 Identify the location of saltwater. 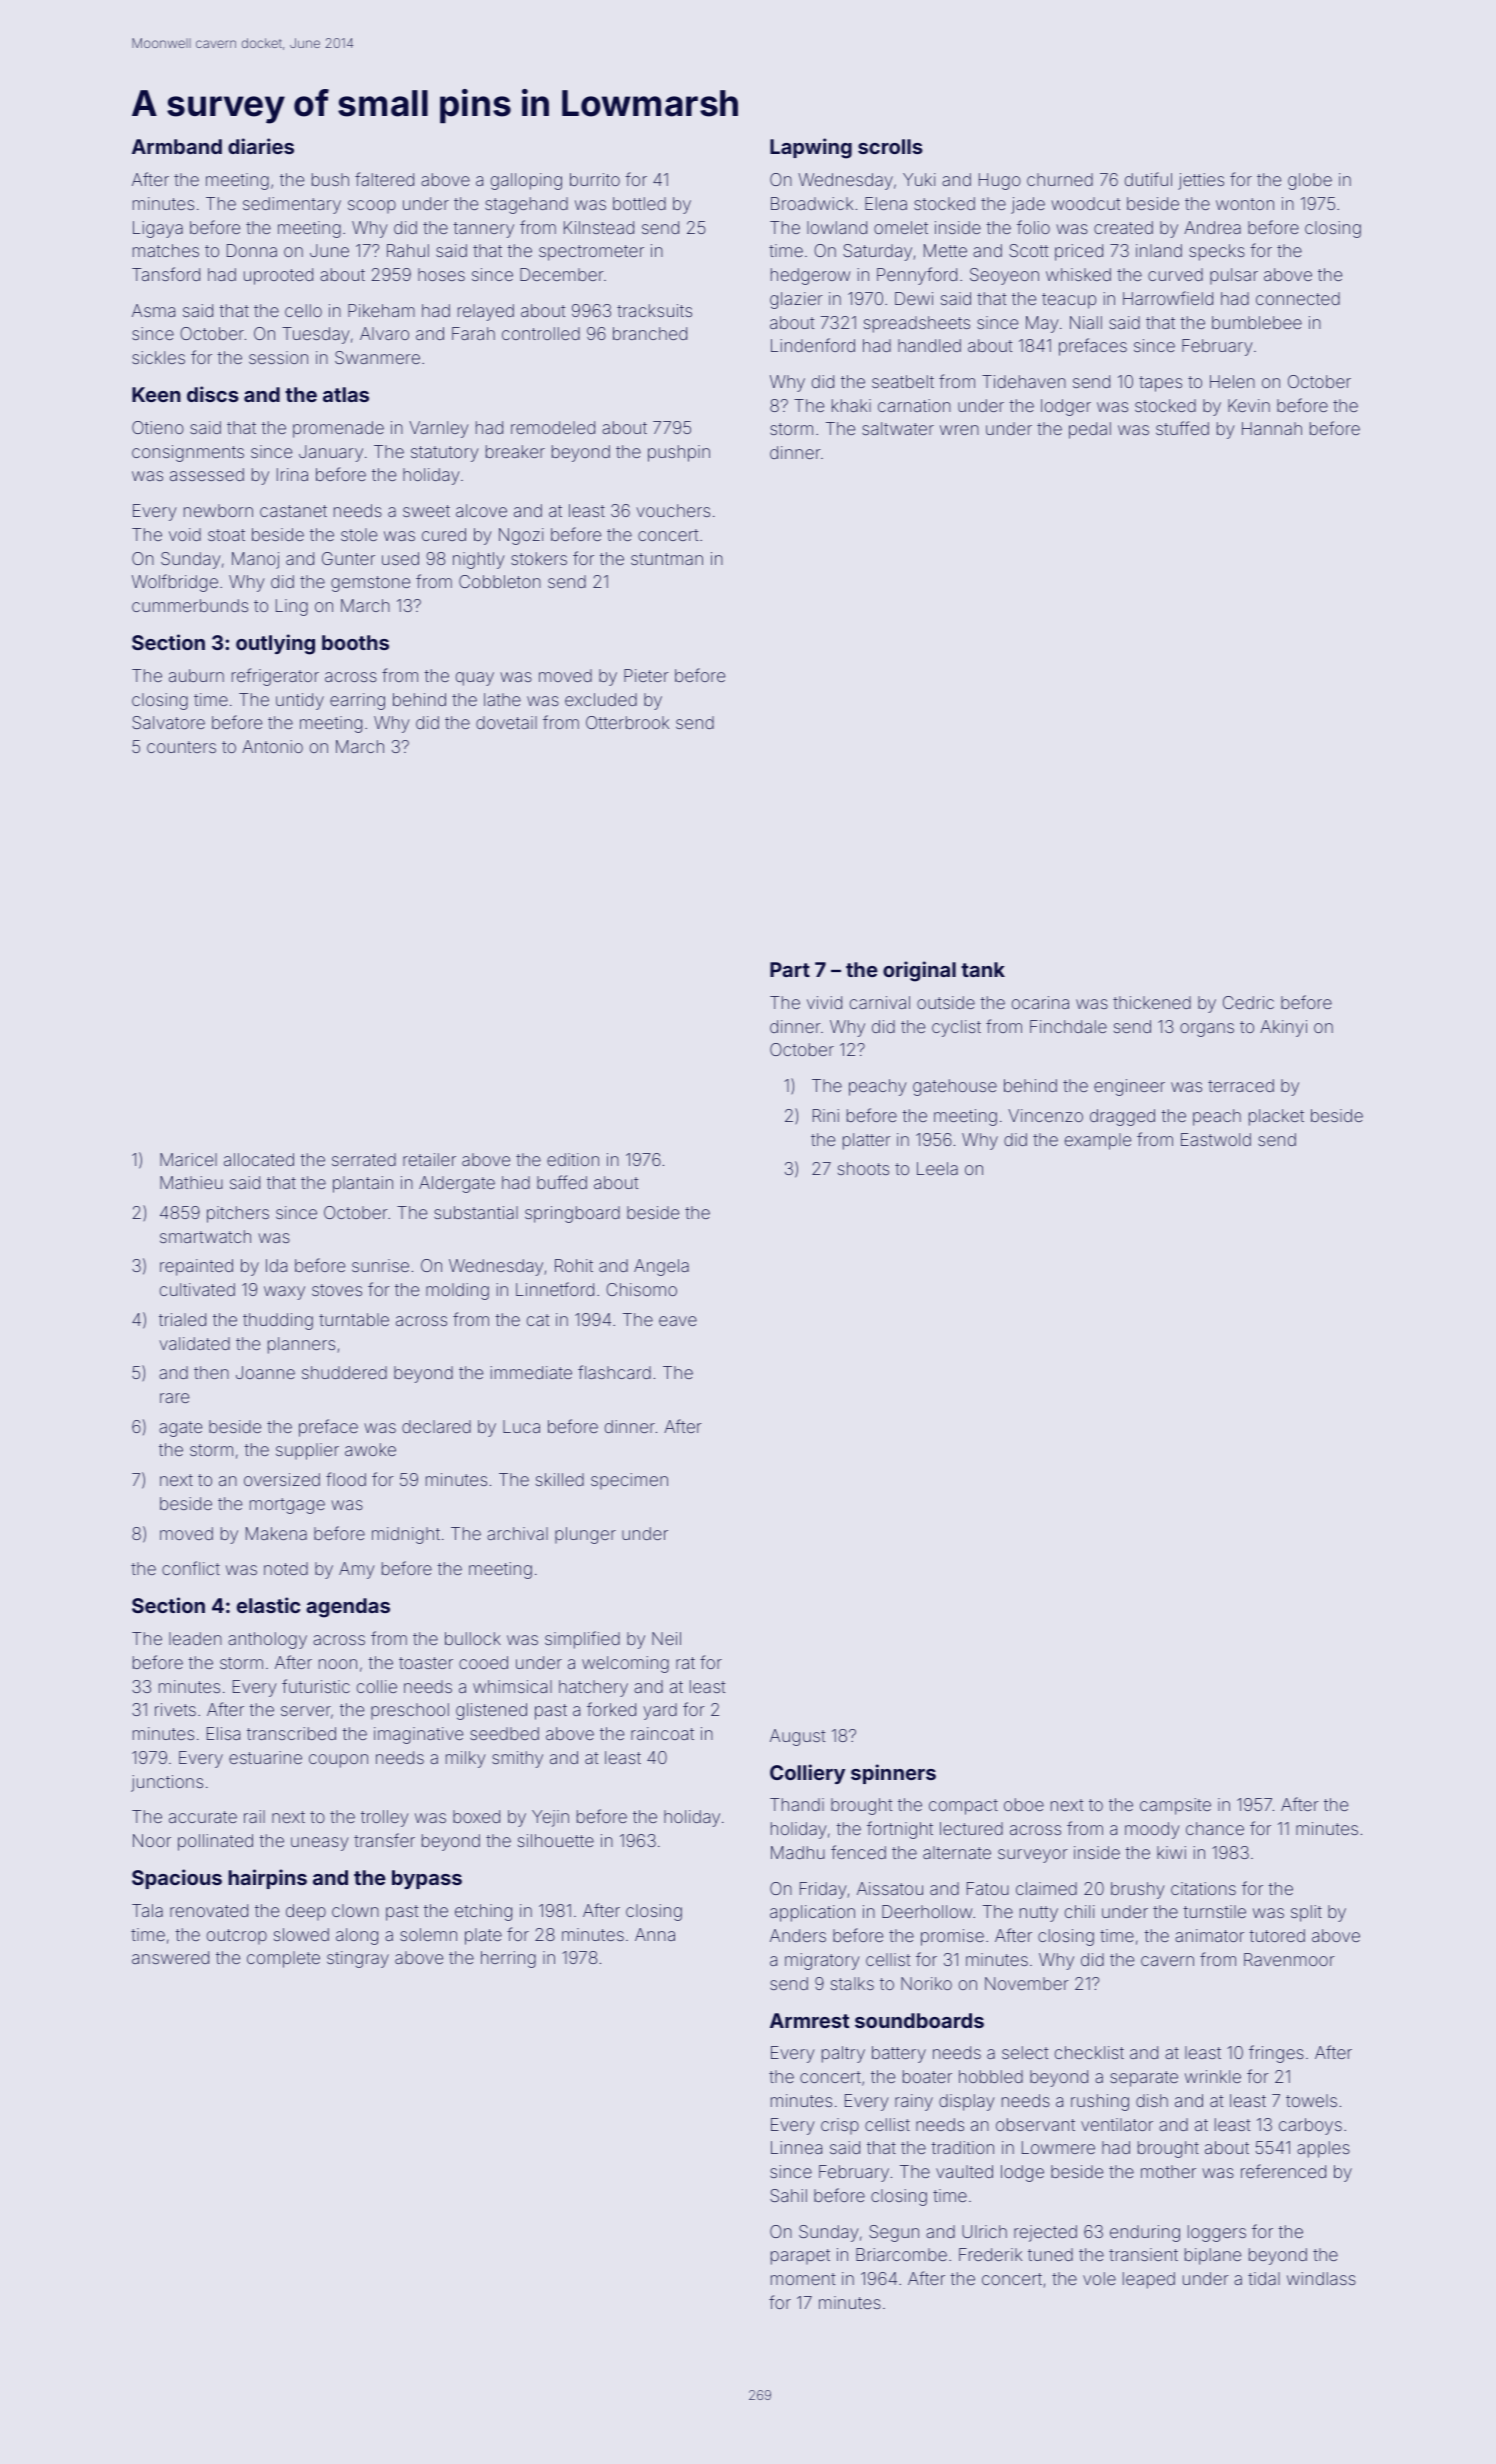
(898, 428).
